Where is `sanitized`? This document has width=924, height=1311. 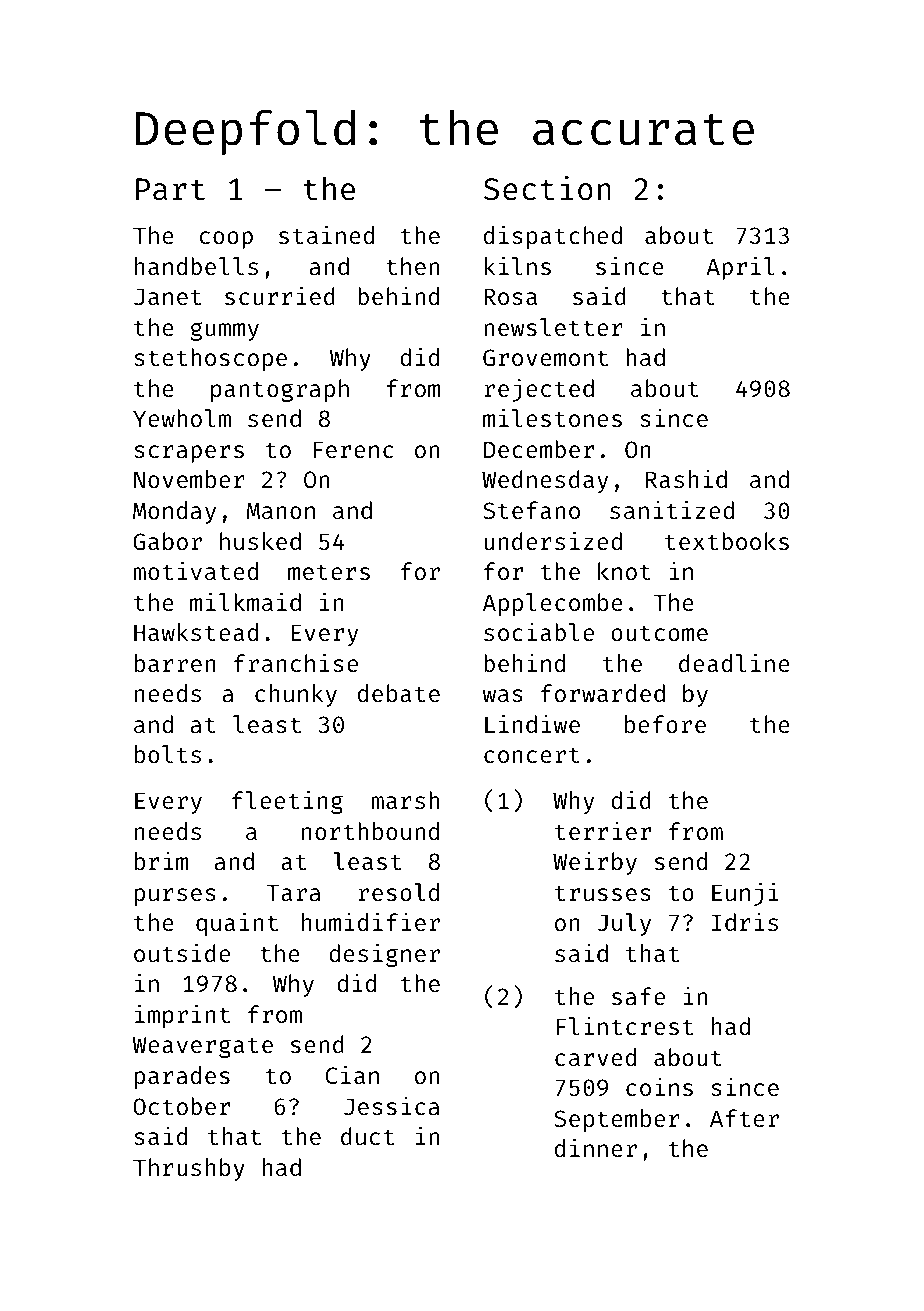 sanitized is located at coordinates (672, 509).
